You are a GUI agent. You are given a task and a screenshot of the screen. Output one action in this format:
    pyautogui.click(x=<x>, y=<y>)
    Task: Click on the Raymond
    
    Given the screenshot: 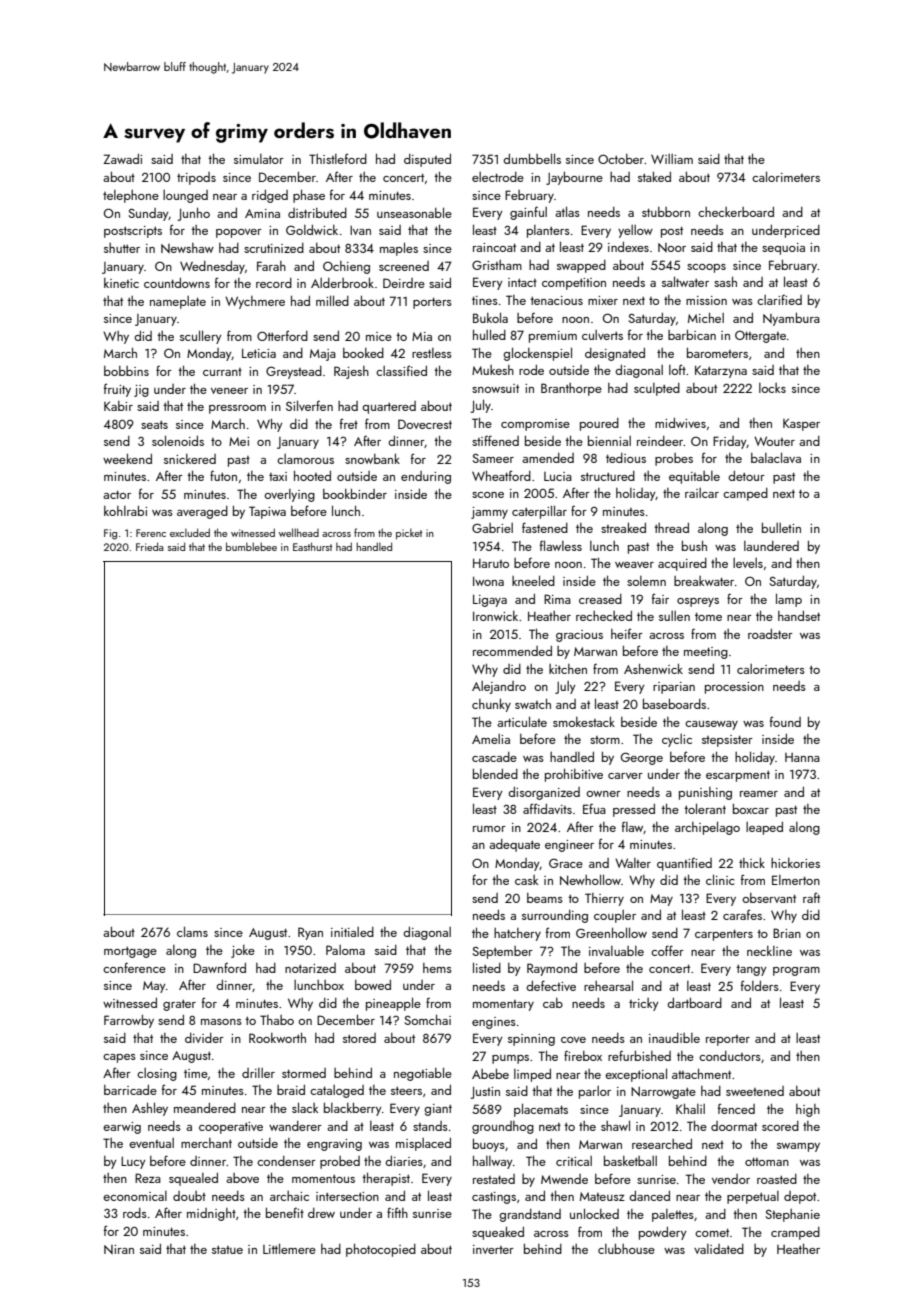 What is the action you would take?
    pyautogui.click(x=552, y=969)
